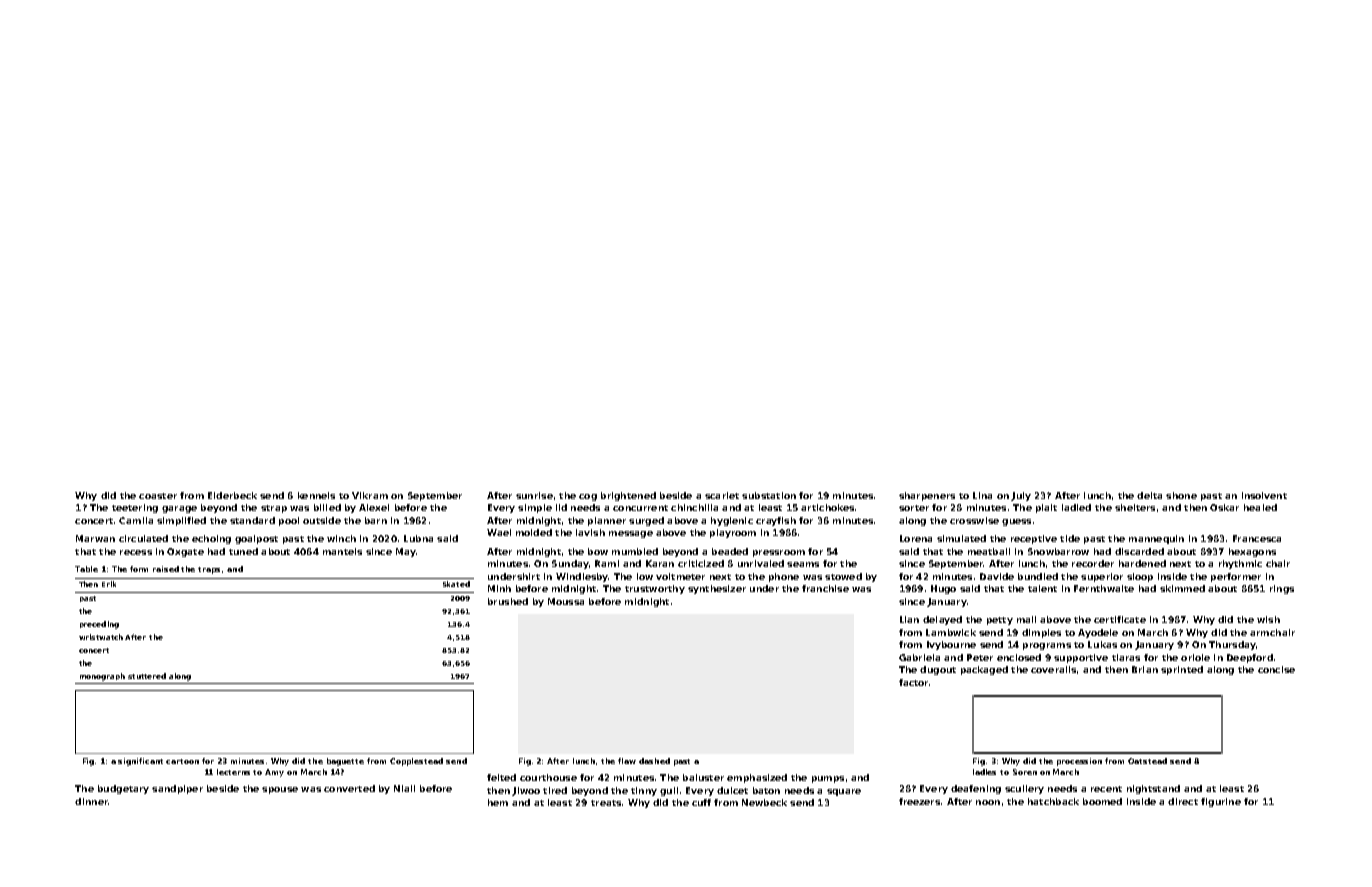  Describe the element at coordinates (1021, 496) in the document. I see `July` at that location.
